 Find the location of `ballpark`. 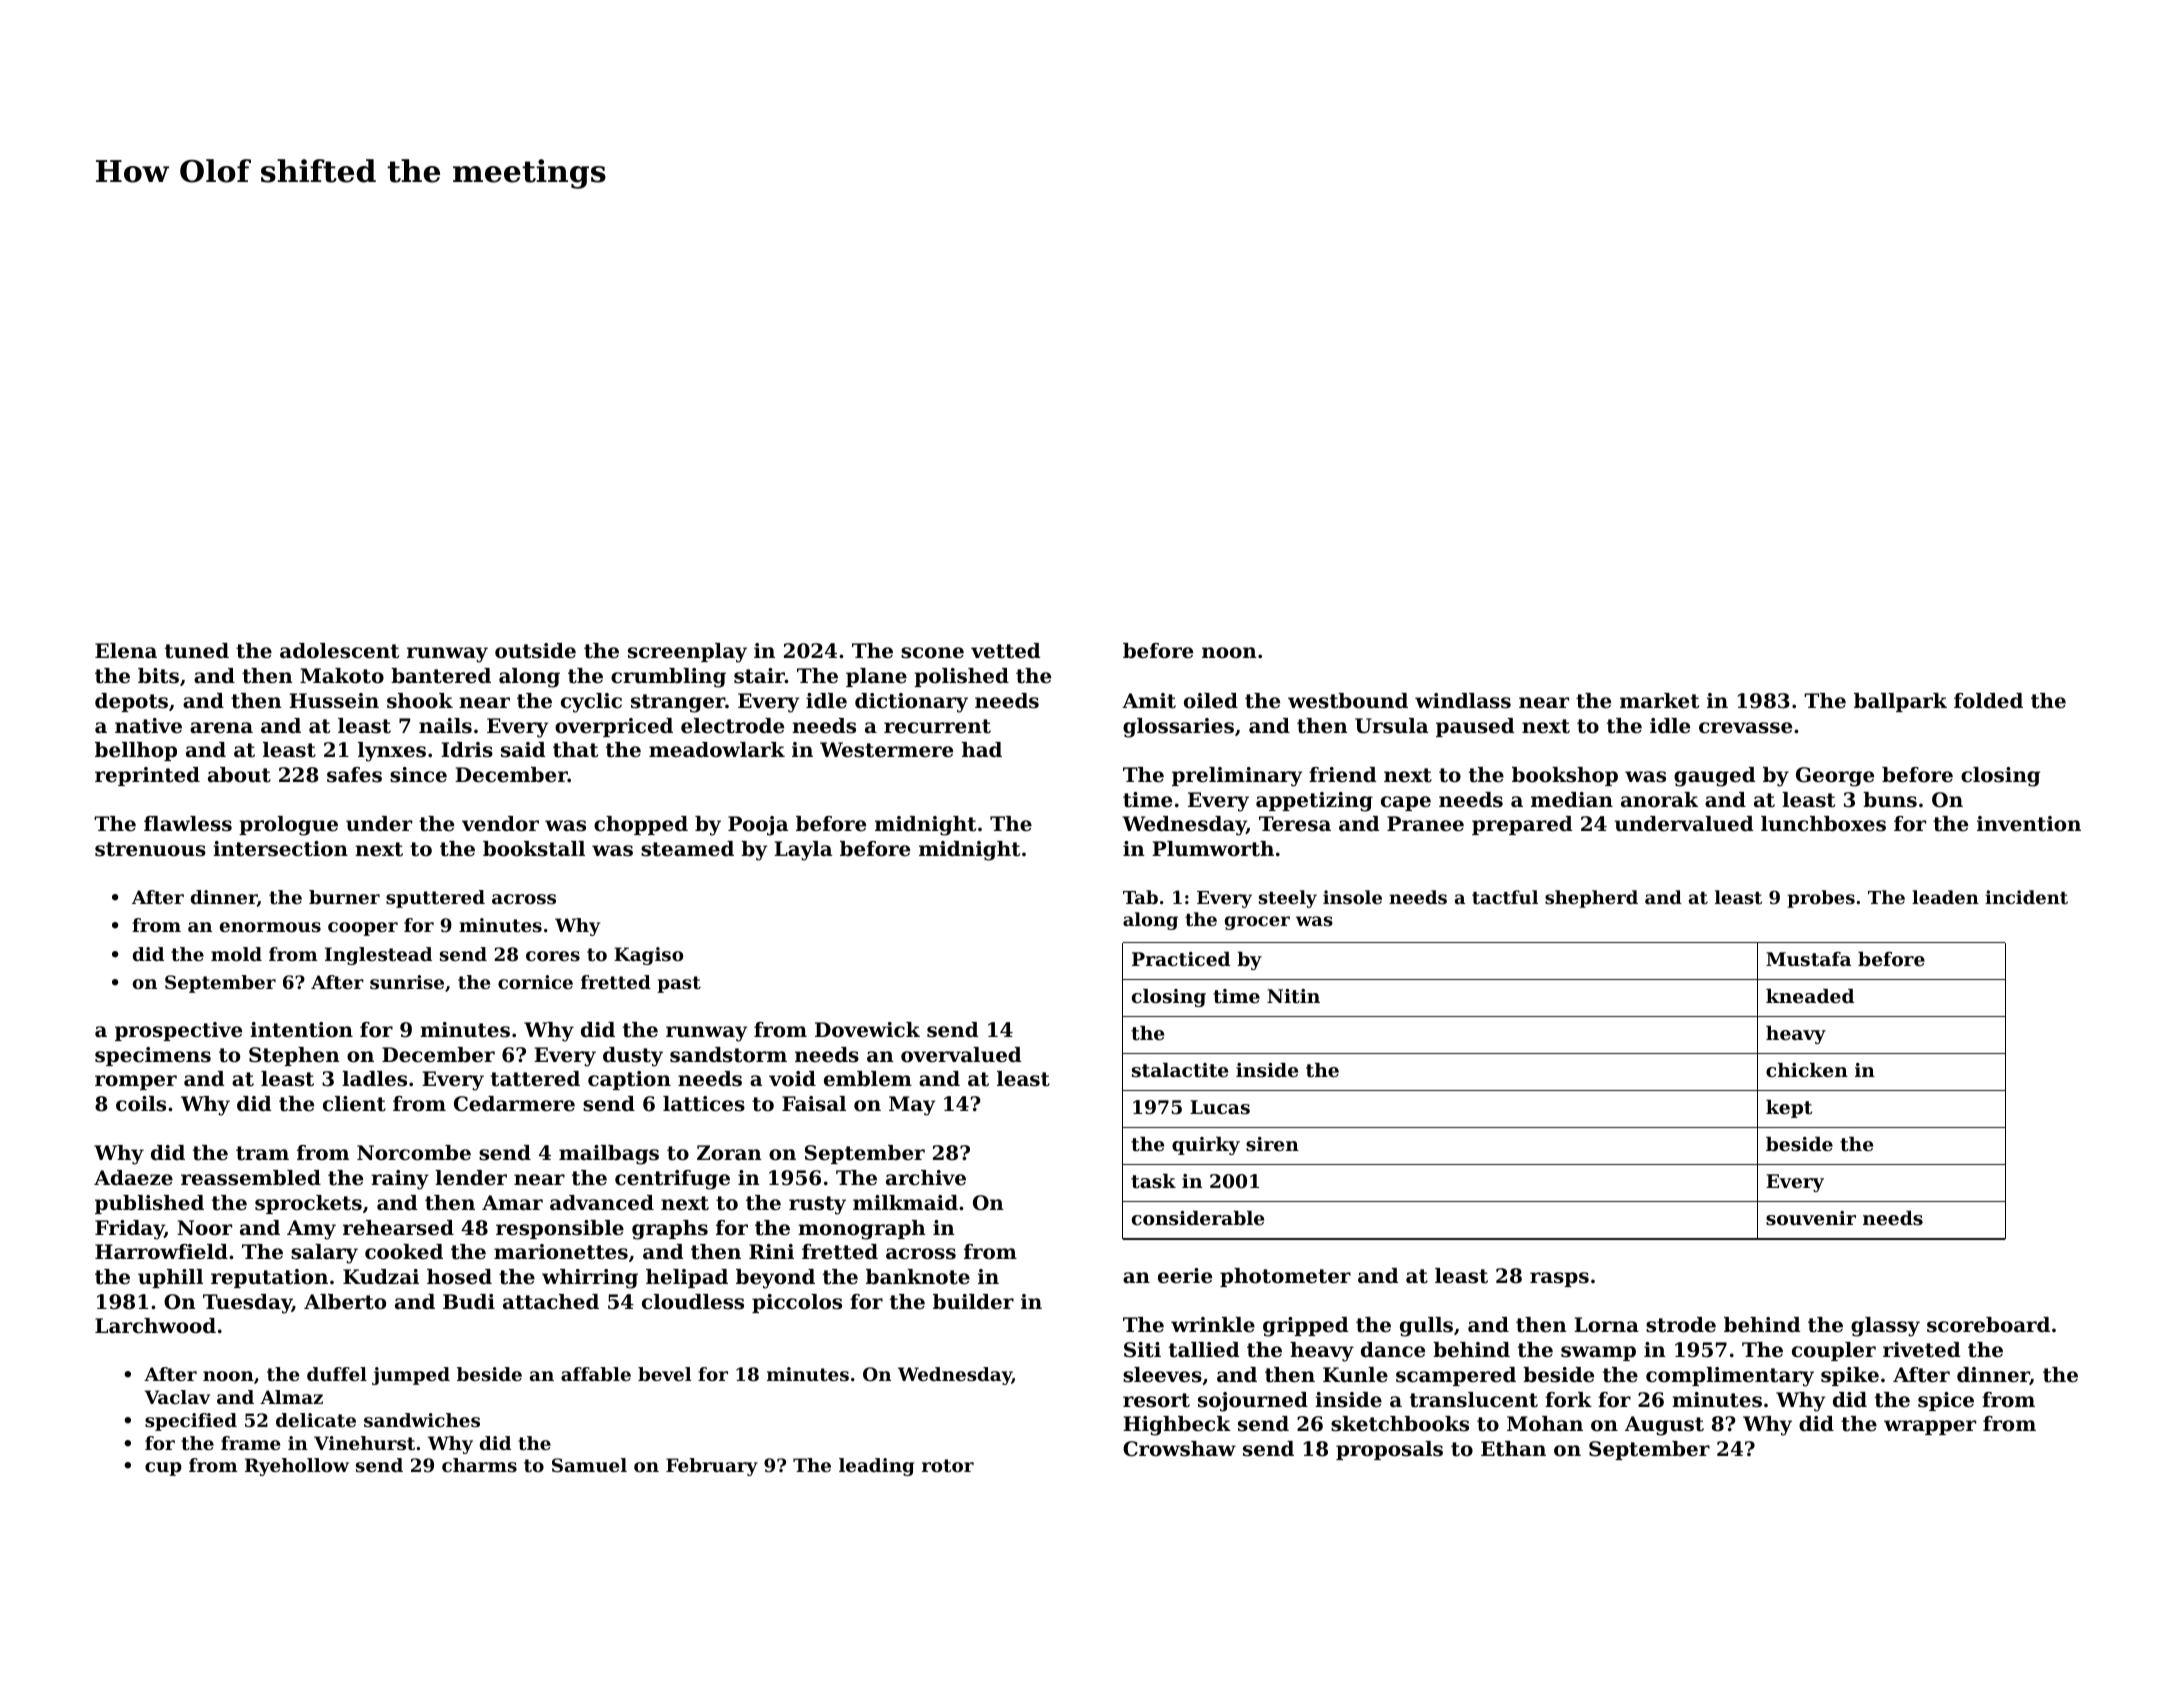

ballpark is located at coordinates (1900, 702).
